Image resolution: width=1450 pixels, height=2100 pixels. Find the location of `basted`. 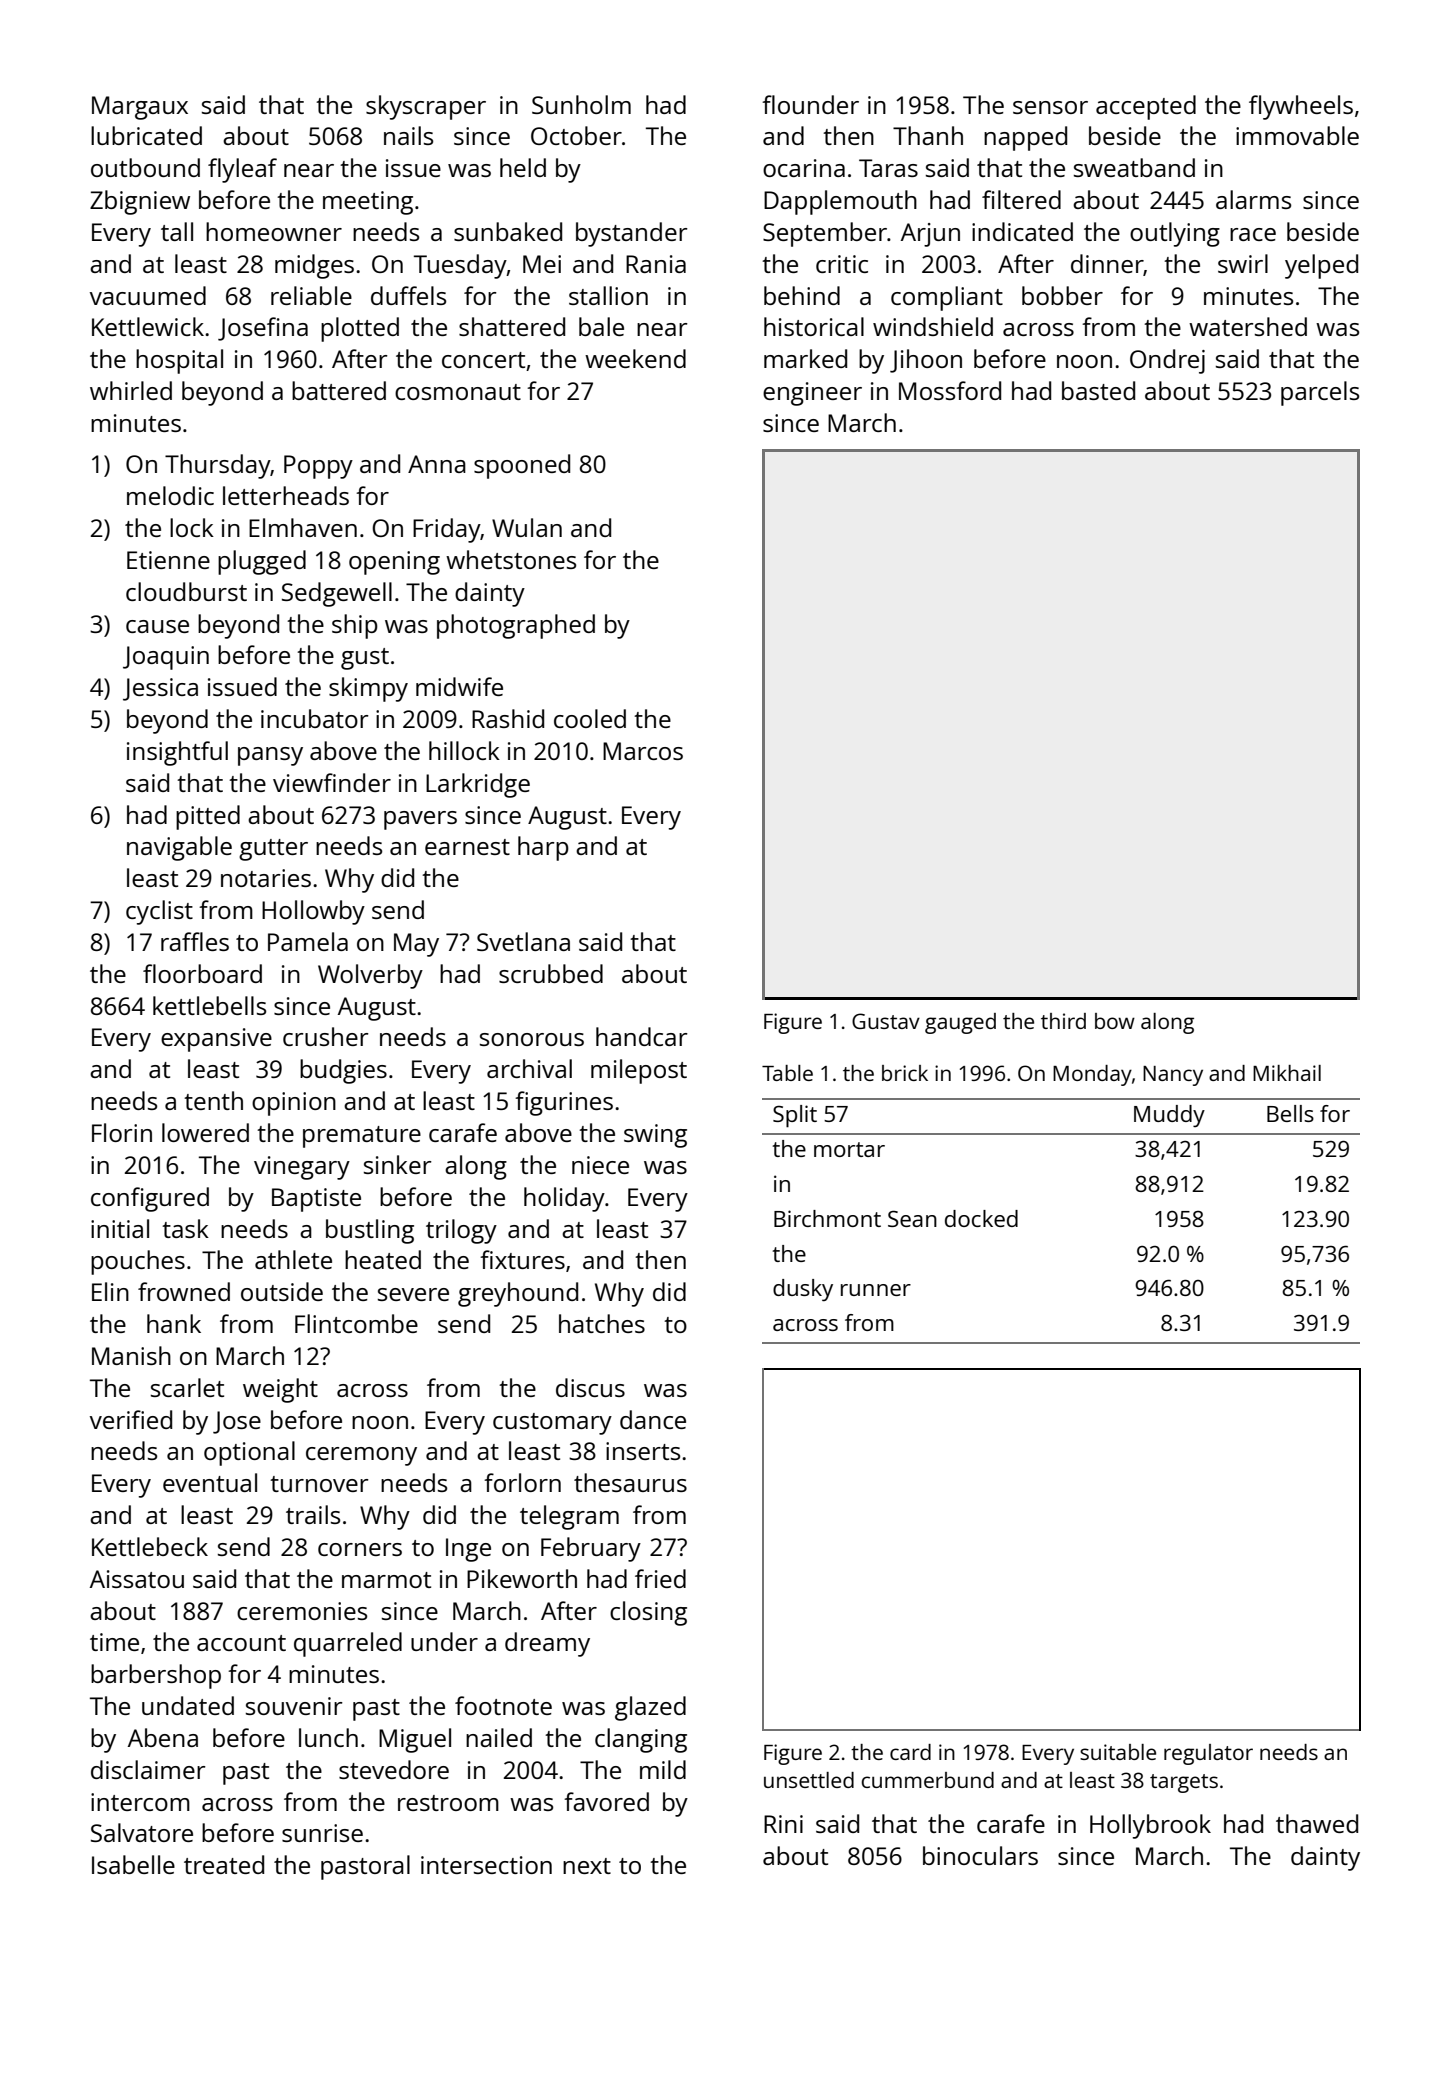

basted is located at coordinates (1098, 390).
